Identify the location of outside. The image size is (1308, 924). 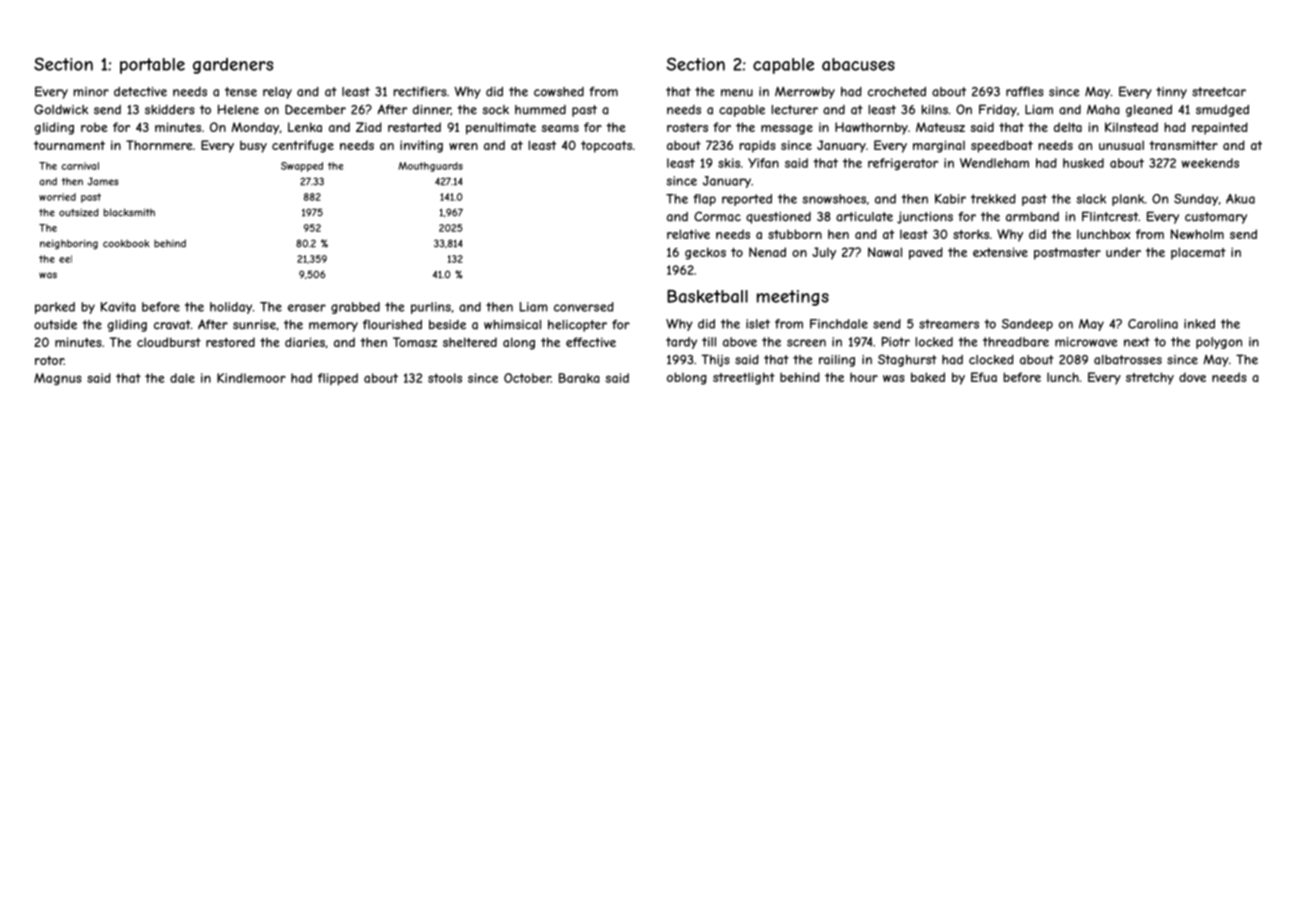
(55, 325).
